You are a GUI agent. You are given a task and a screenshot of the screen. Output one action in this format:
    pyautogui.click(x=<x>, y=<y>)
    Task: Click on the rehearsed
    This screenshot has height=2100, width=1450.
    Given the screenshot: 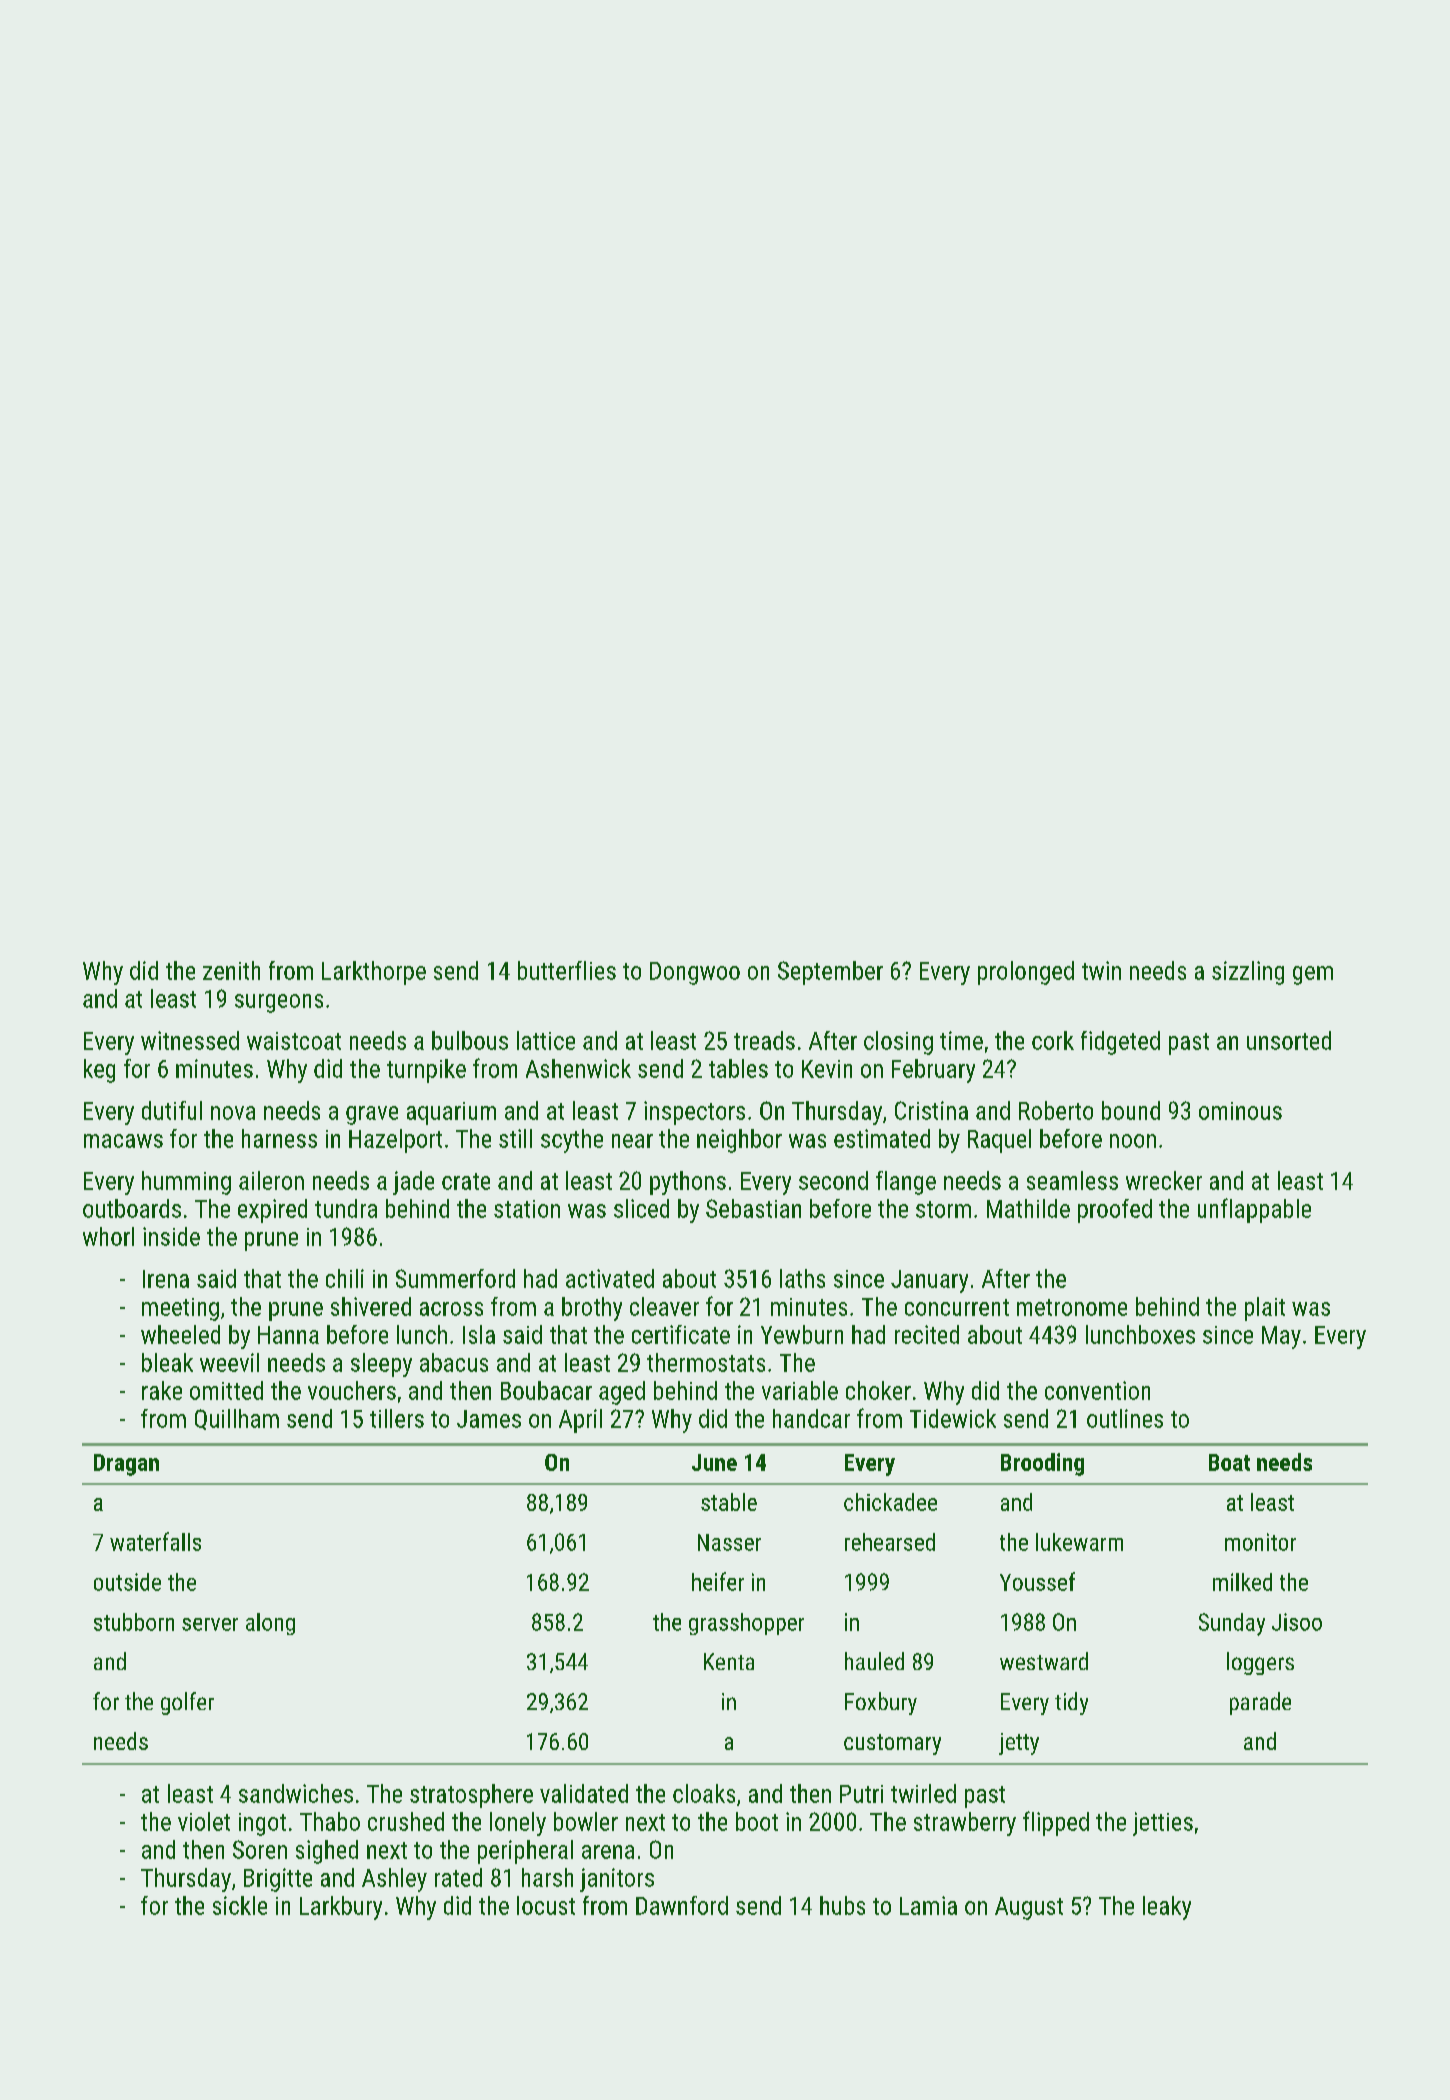 What is the action you would take?
    pyautogui.click(x=890, y=1542)
